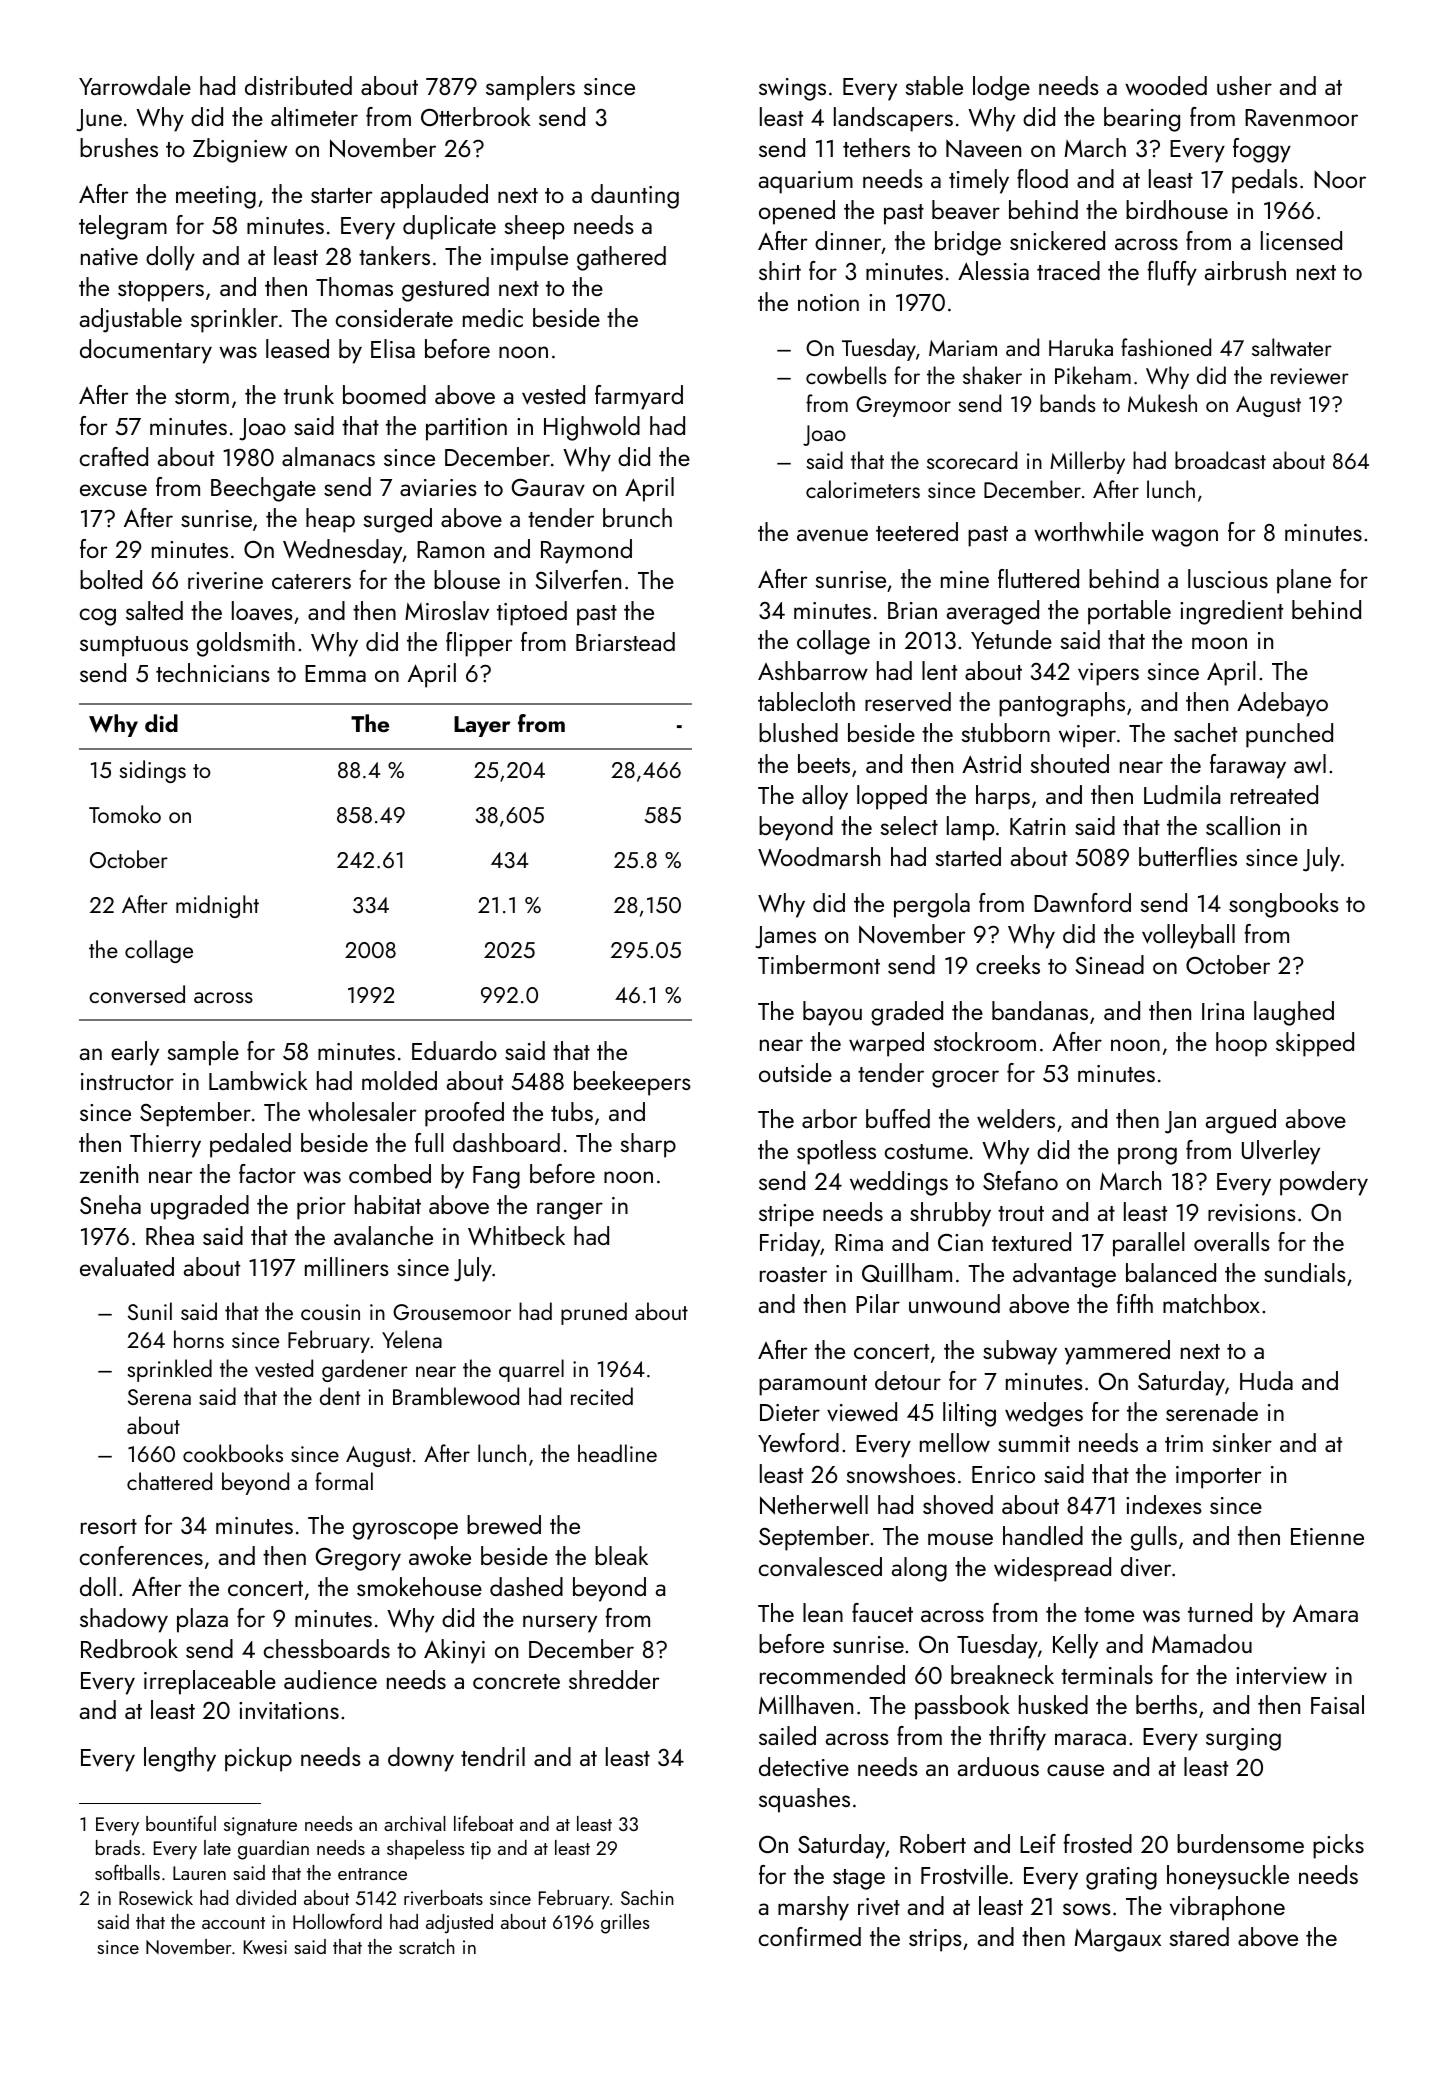 This screenshot has height=2100, width=1450. What do you see at coordinates (639, 397) in the screenshot?
I see `farmyard` at bounding box center [639, 397].
